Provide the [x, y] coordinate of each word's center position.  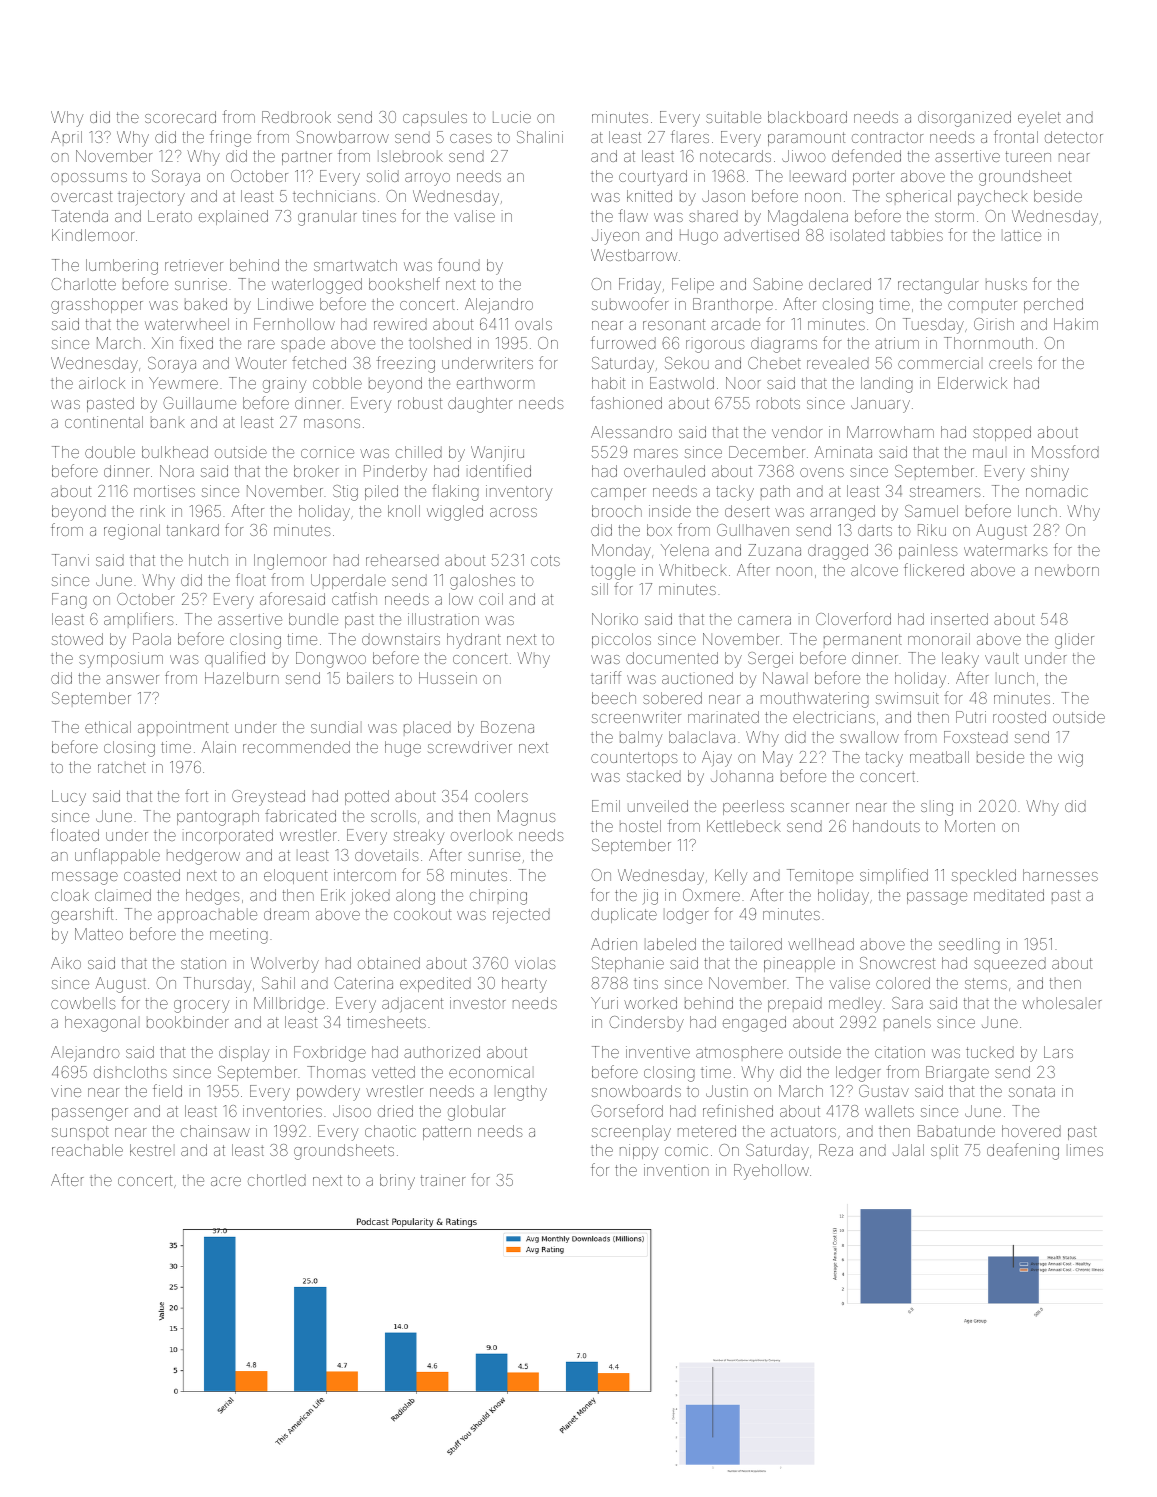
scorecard [180, 117]
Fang [69, 601]
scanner [820, 807]
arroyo [427, 179]
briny [397, 1182]
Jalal [908, 1150]
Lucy [69, 798]
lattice [1022, 235]
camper [618, 494]
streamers [945, 491]
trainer [443, 1180]
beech [614, 698]
